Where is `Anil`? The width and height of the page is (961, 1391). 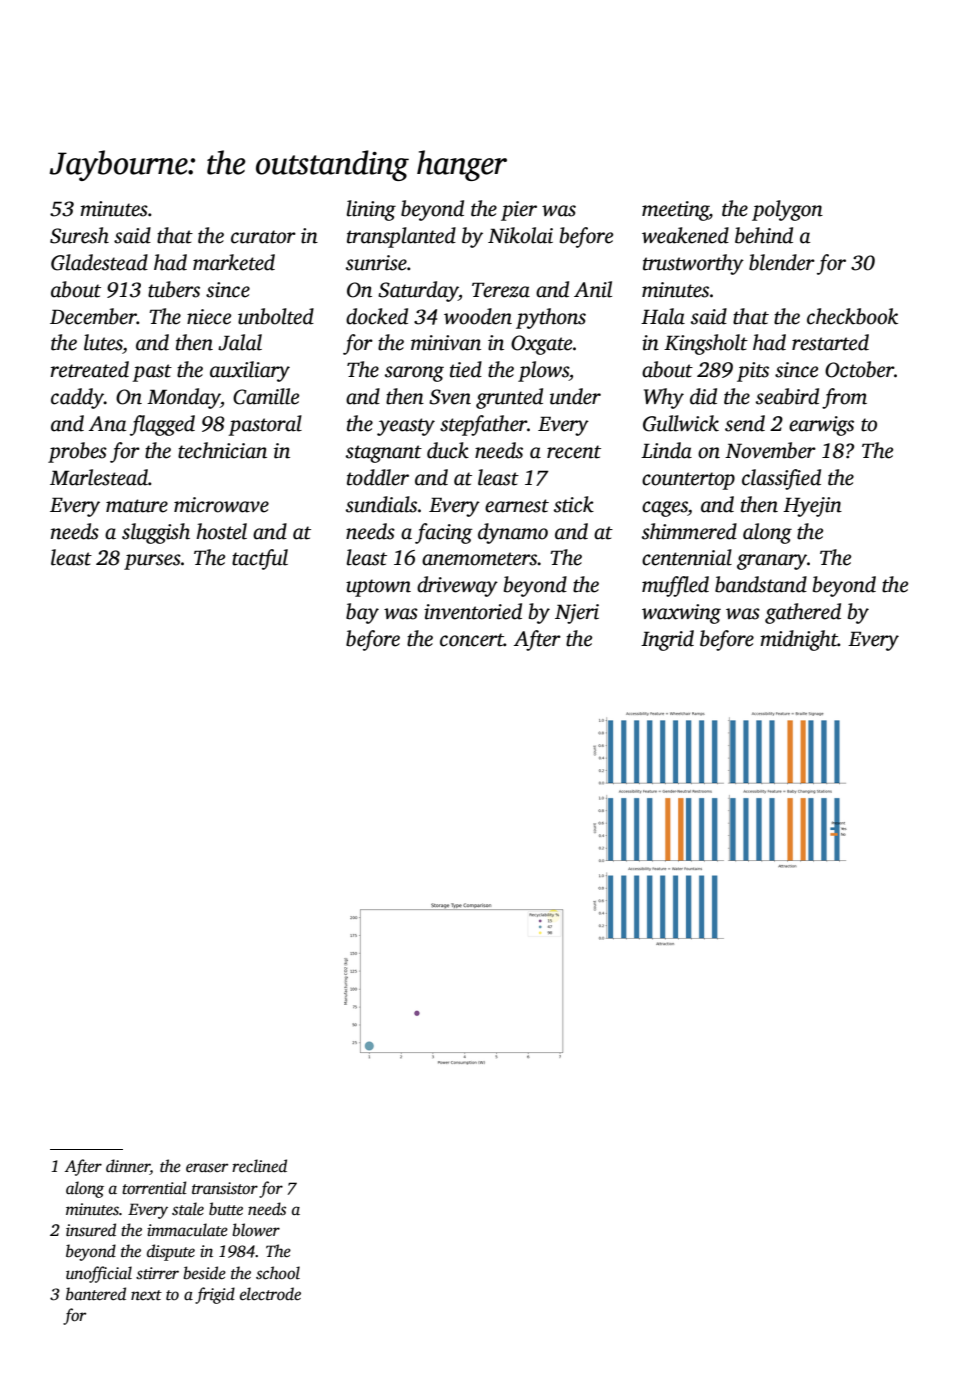 Anil is located at coordinates (593, 289).
